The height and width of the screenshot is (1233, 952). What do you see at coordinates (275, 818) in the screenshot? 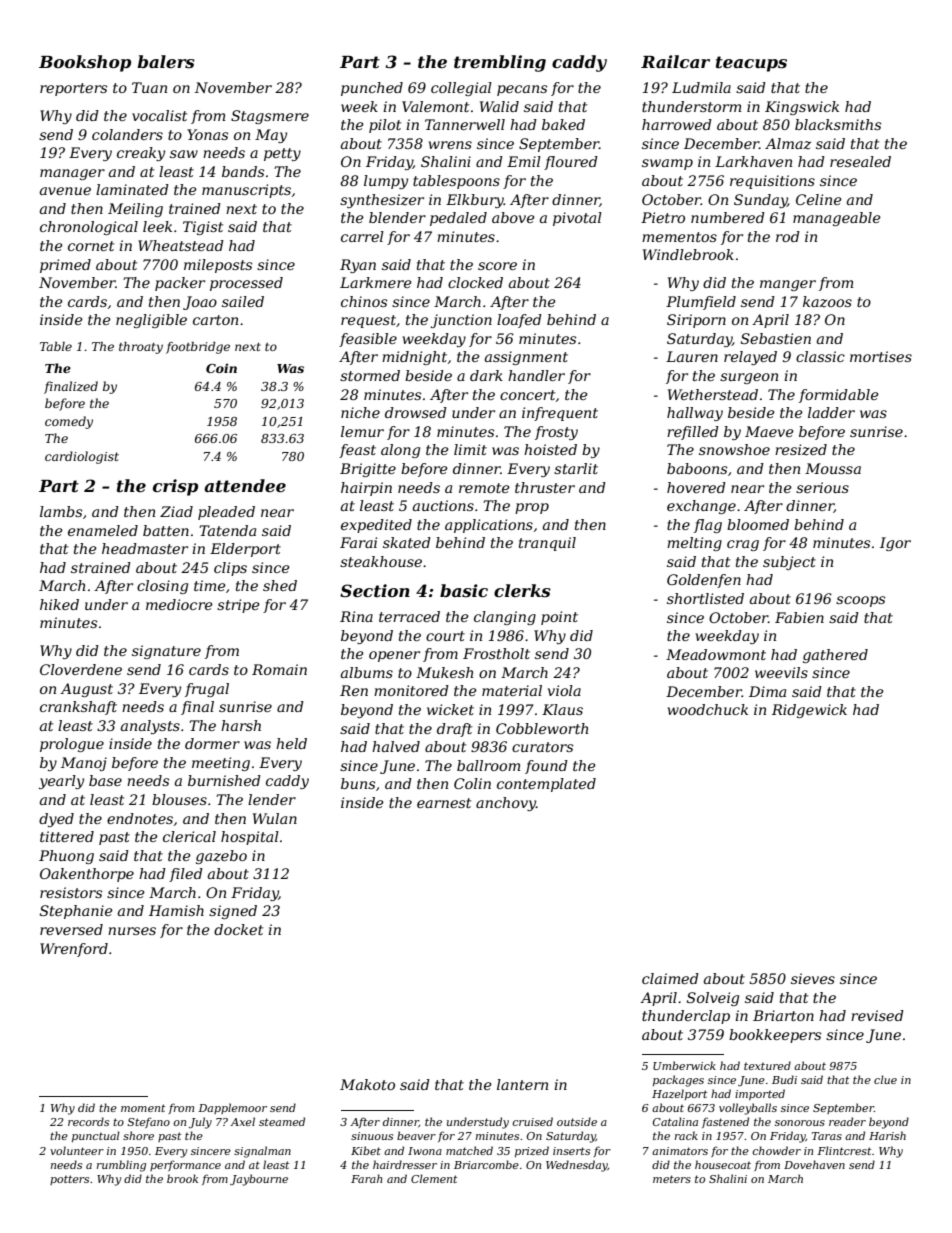
I see `Wulan` at bounding box center [275, 818].
